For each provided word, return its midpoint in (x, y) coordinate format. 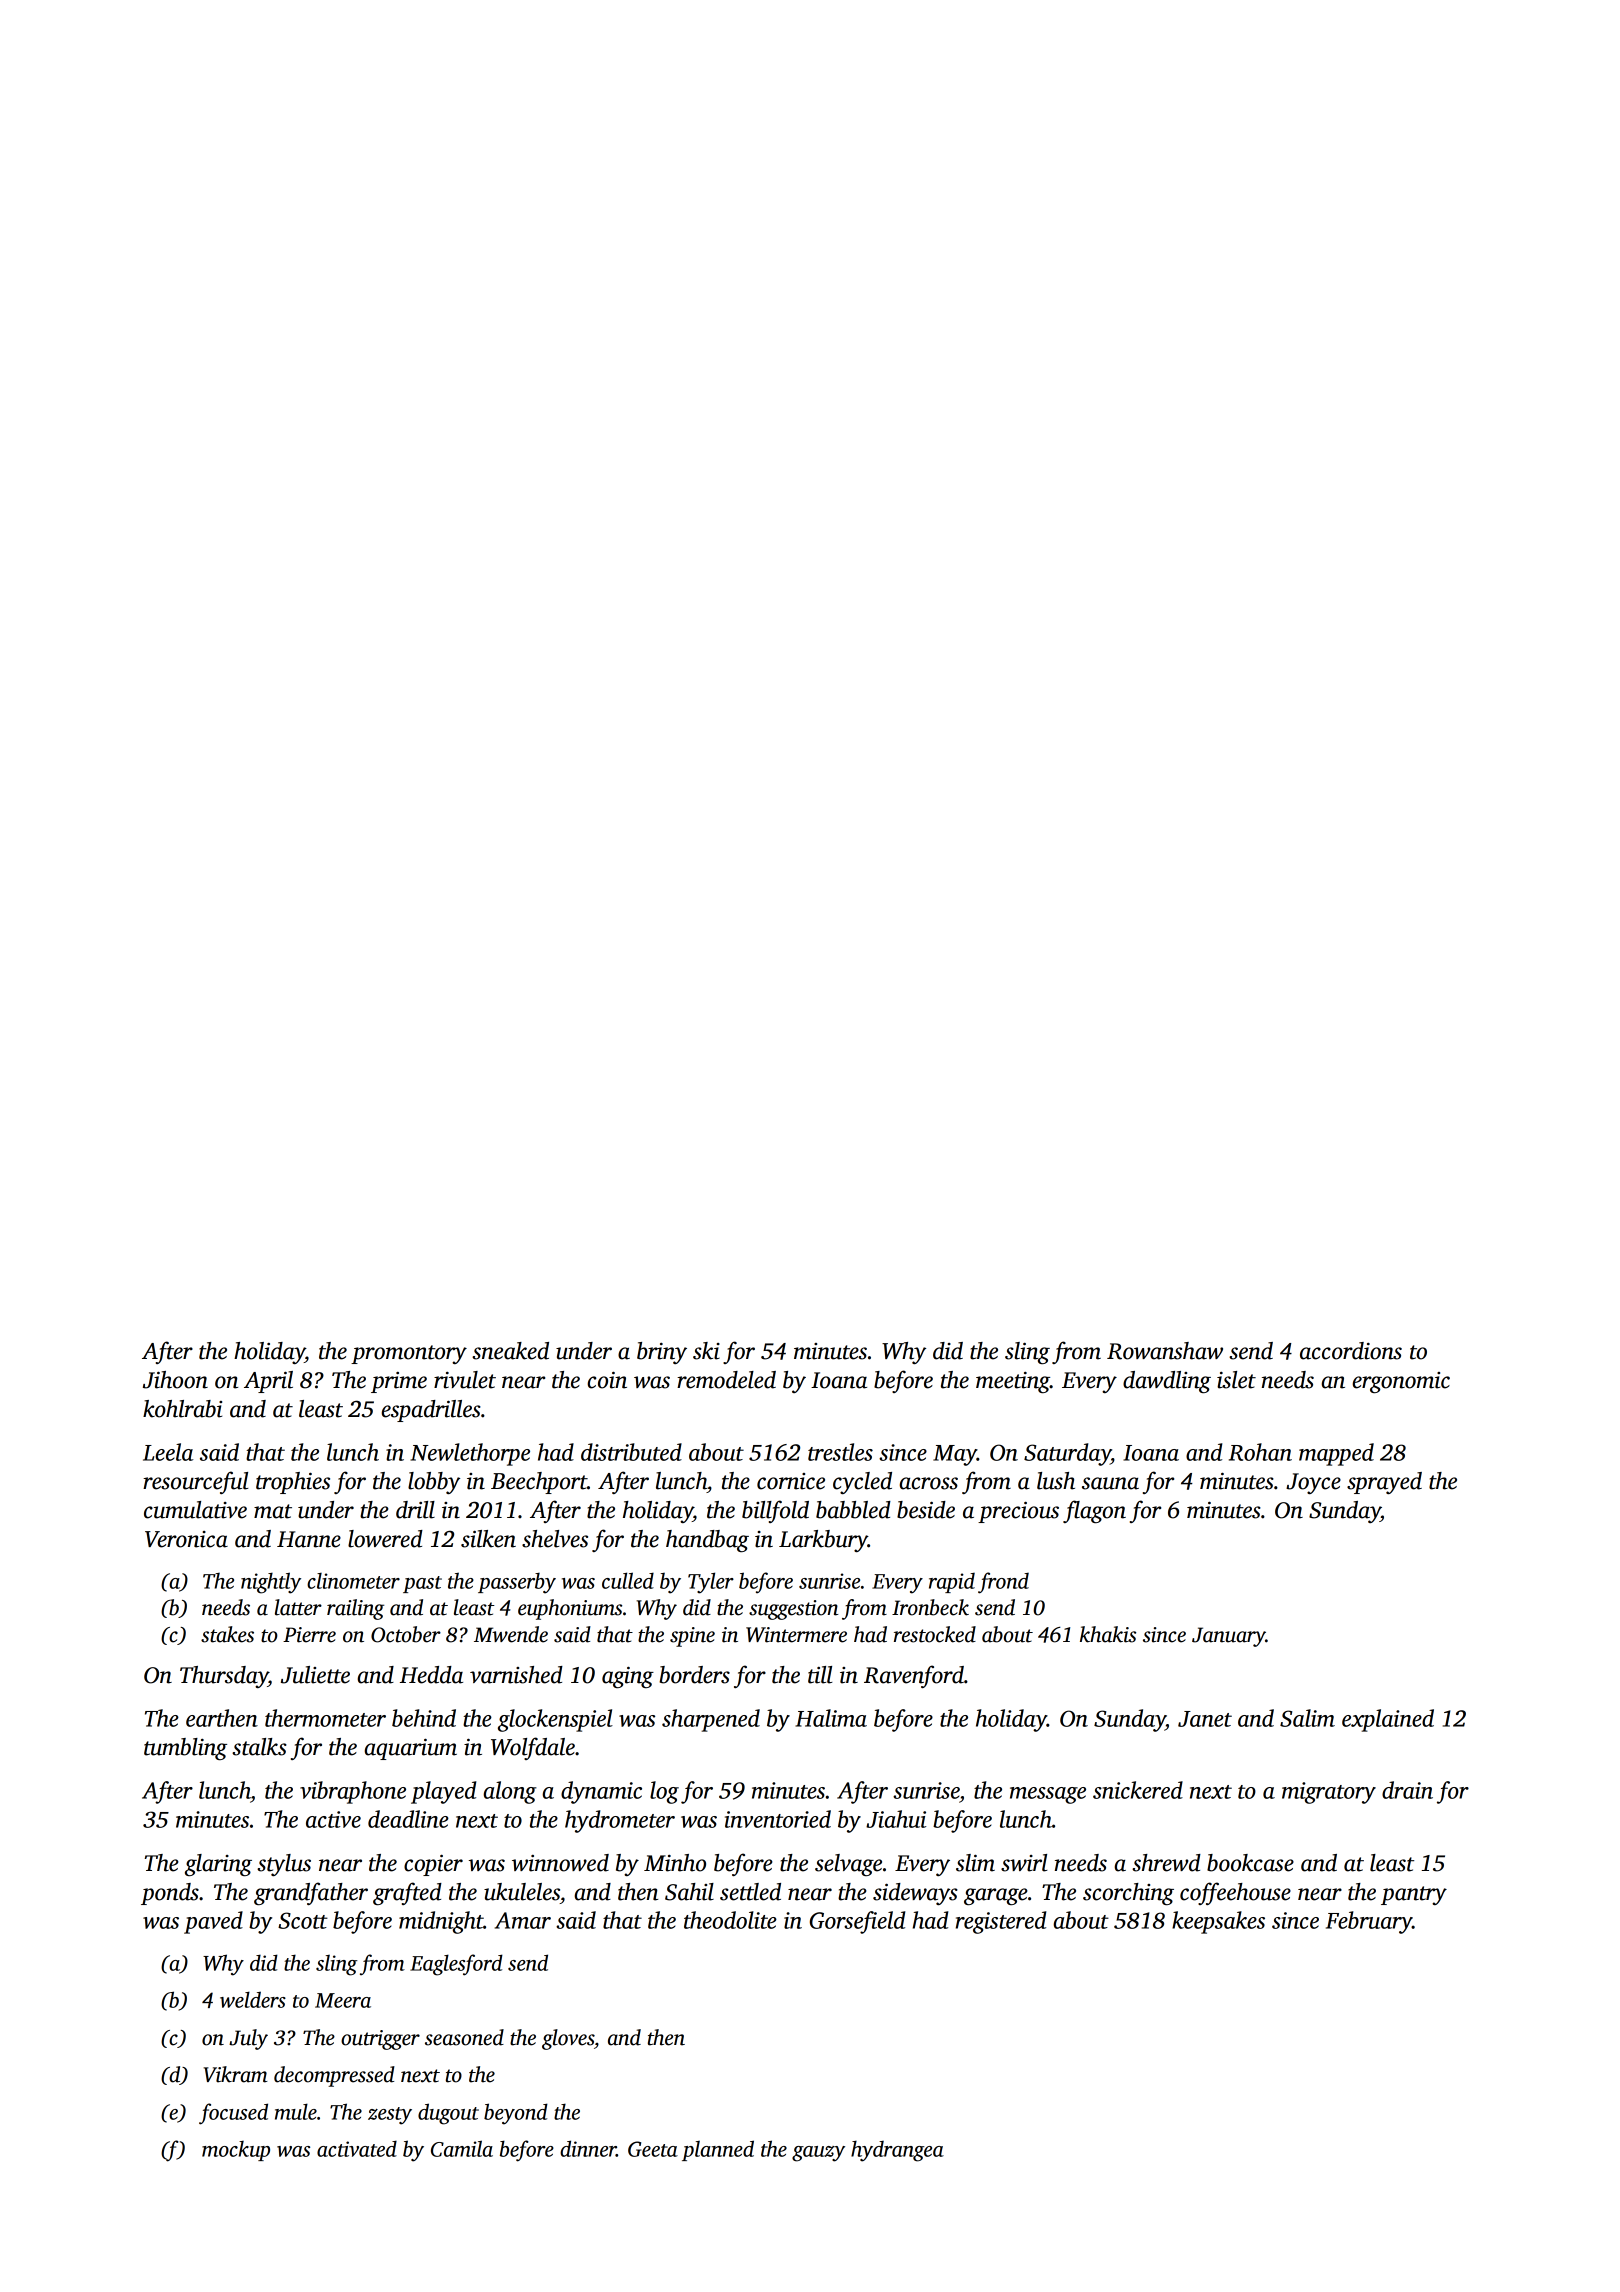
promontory (409, 1354)
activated (357, 2148)
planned (718, 2150)
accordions (1351, 1351)
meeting (1013, 1382)
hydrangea (897, 2151)
